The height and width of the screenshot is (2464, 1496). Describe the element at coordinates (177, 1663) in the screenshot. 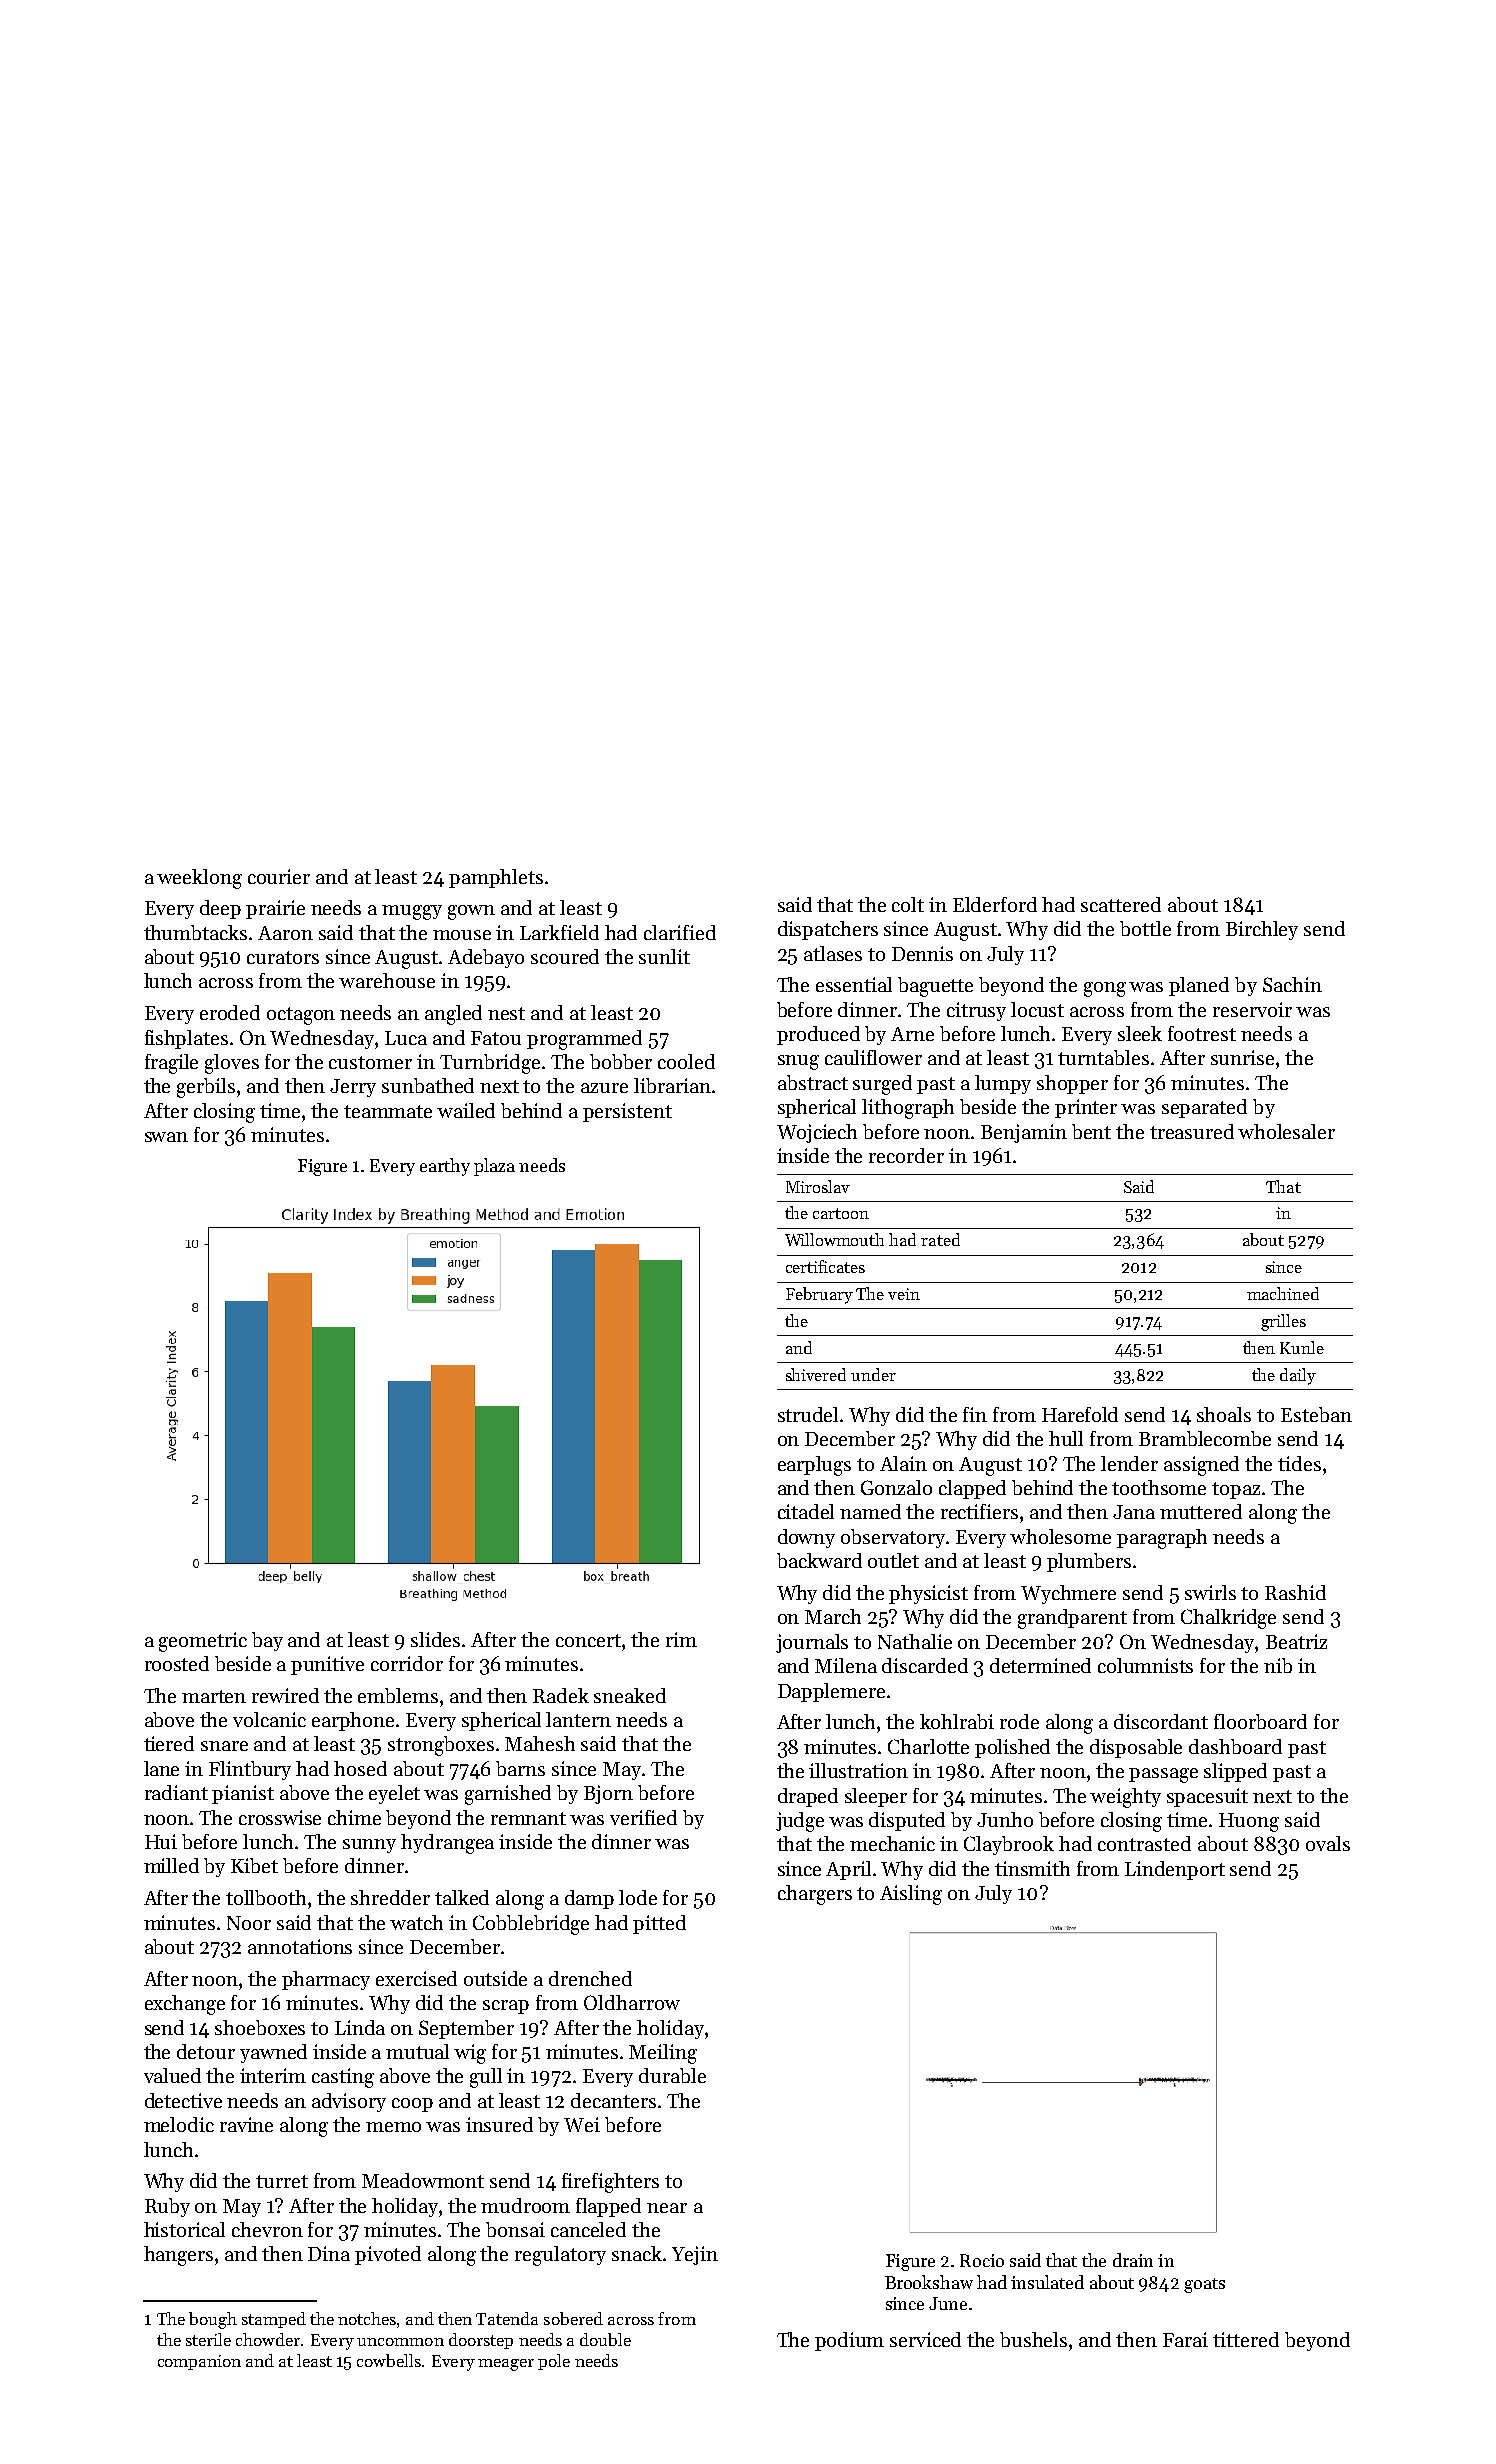

I see `roosted` at that location.
